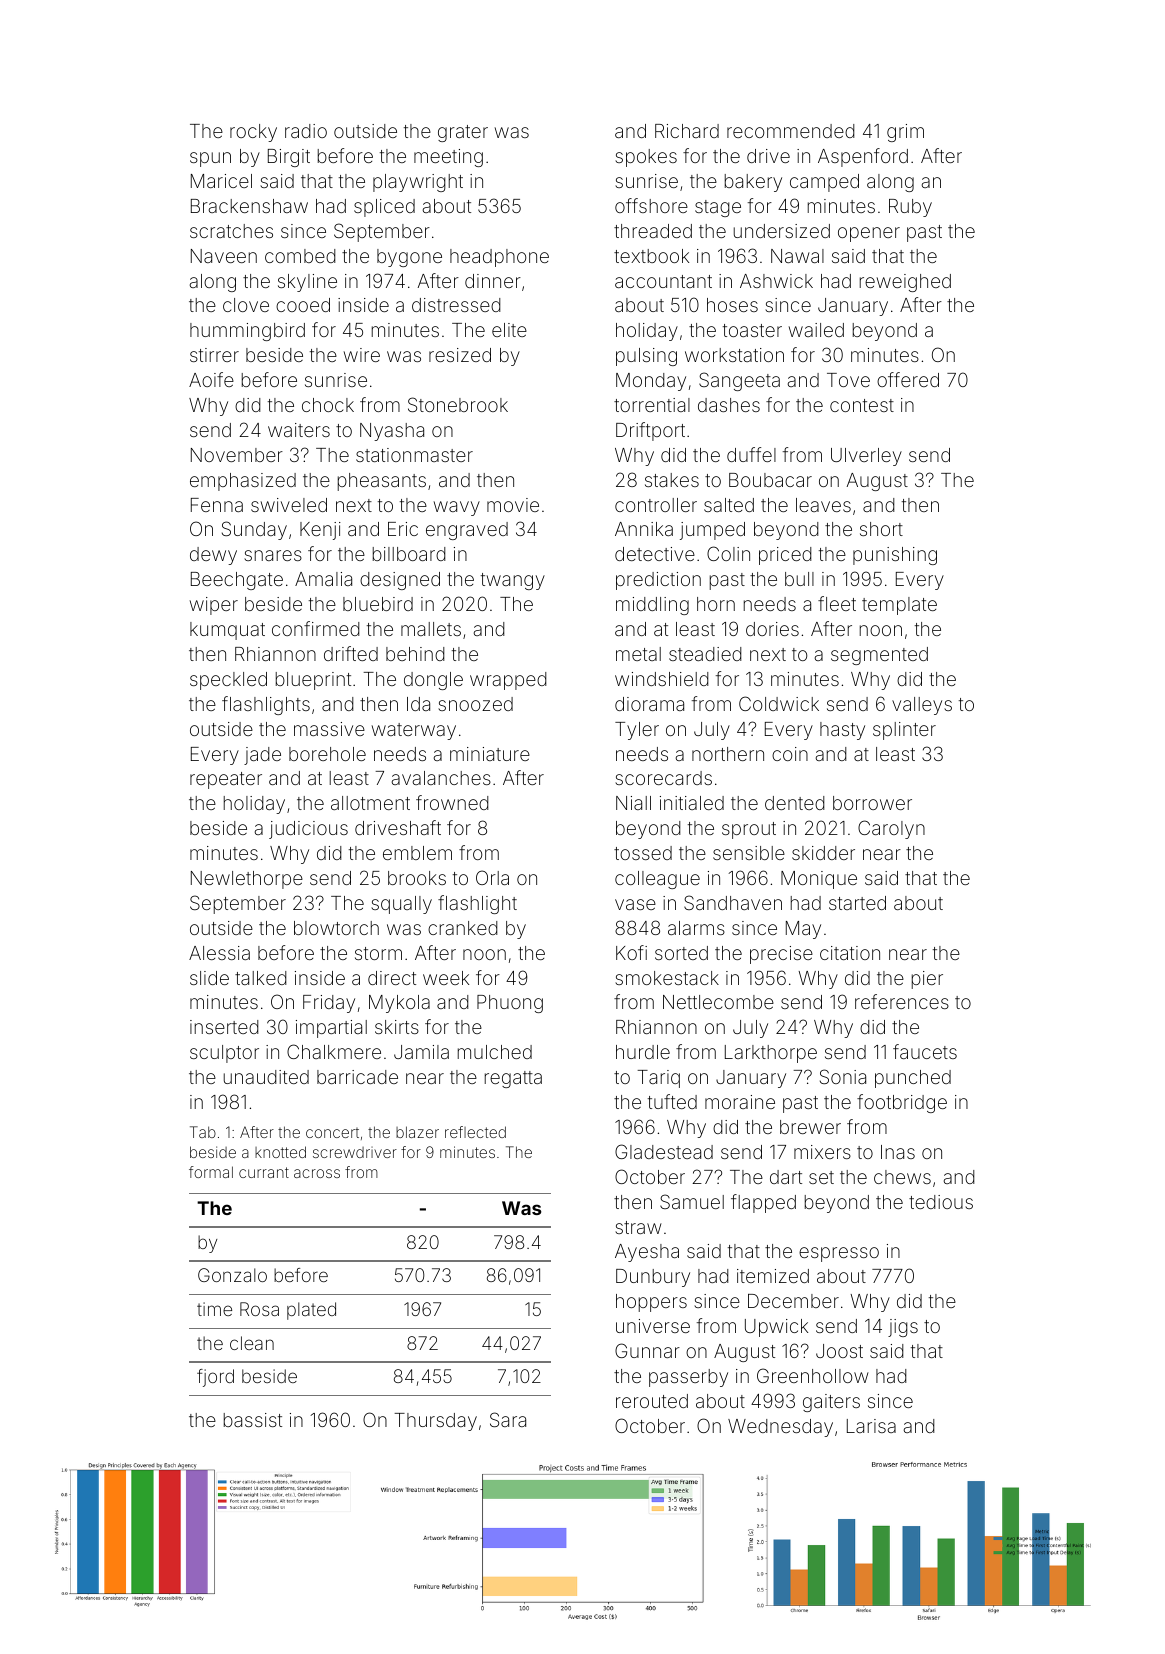 Image resolution: width=1165 pixels, height=1654 pixels. I want to click on references, so click(902, 1001).
